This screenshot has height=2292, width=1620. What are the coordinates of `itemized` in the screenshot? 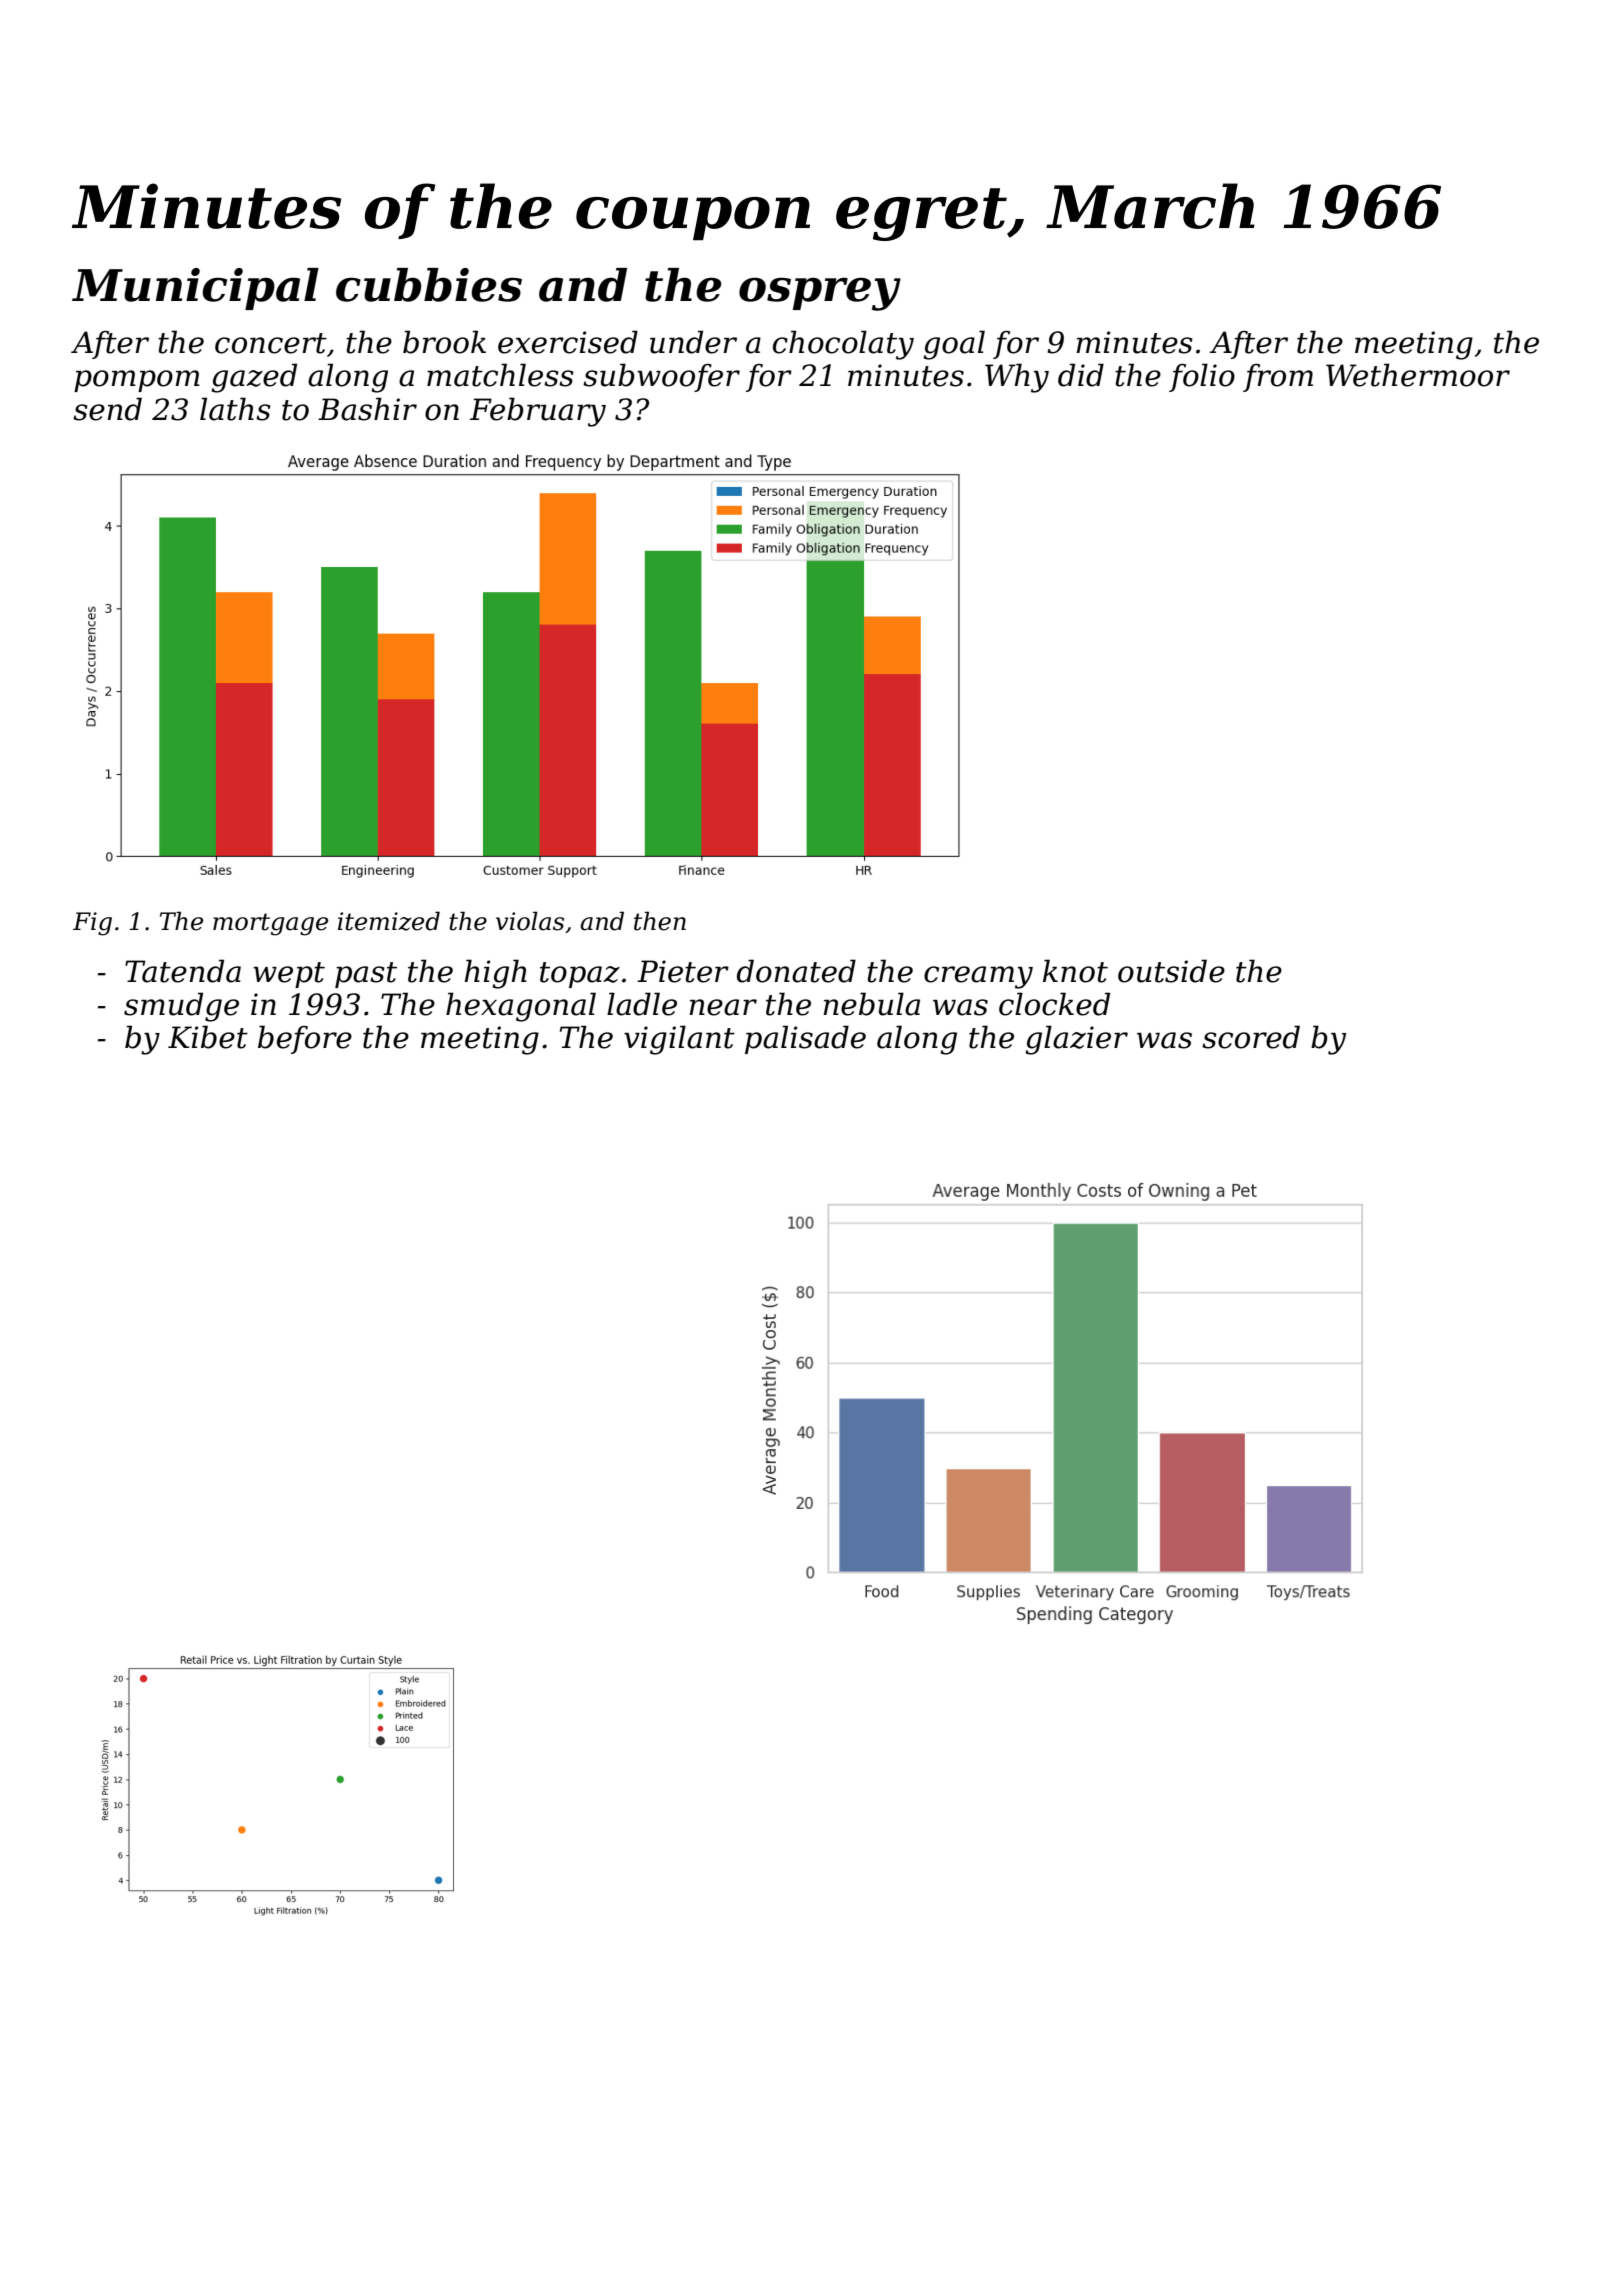 It's located at (389, 921).
